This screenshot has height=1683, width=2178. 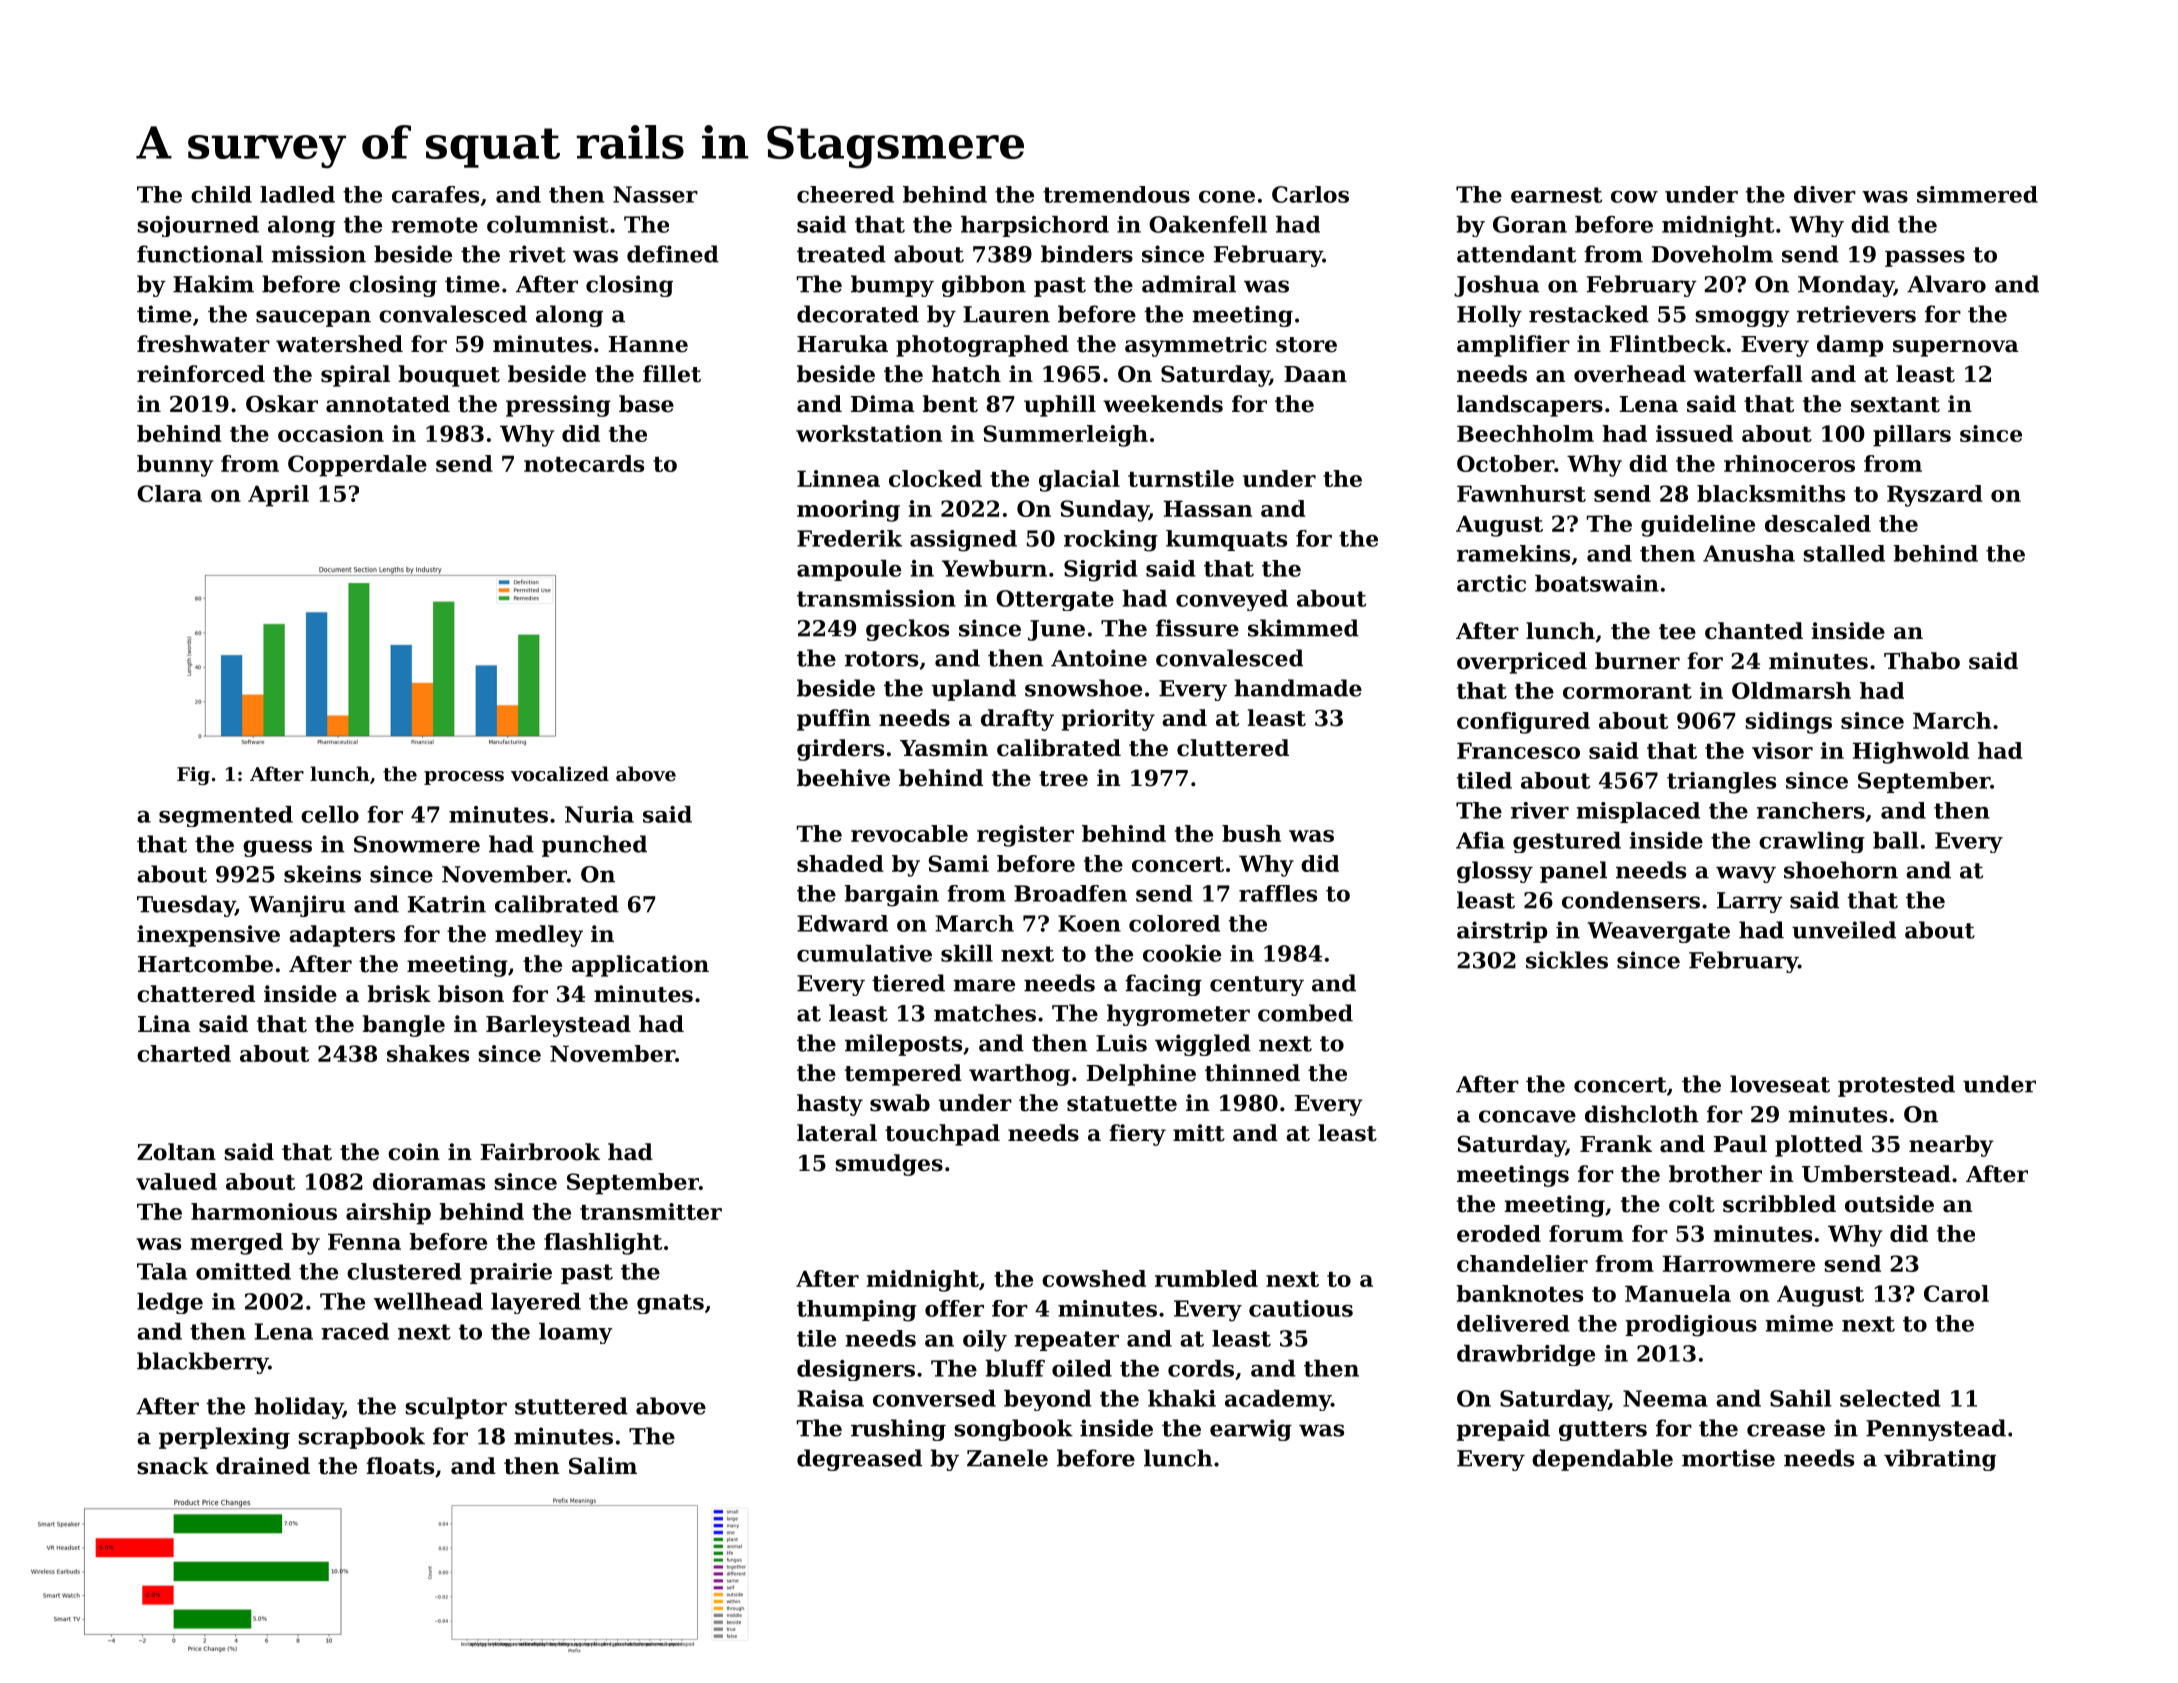 I want to click on Snowmere, so click(x=417, y=844).
